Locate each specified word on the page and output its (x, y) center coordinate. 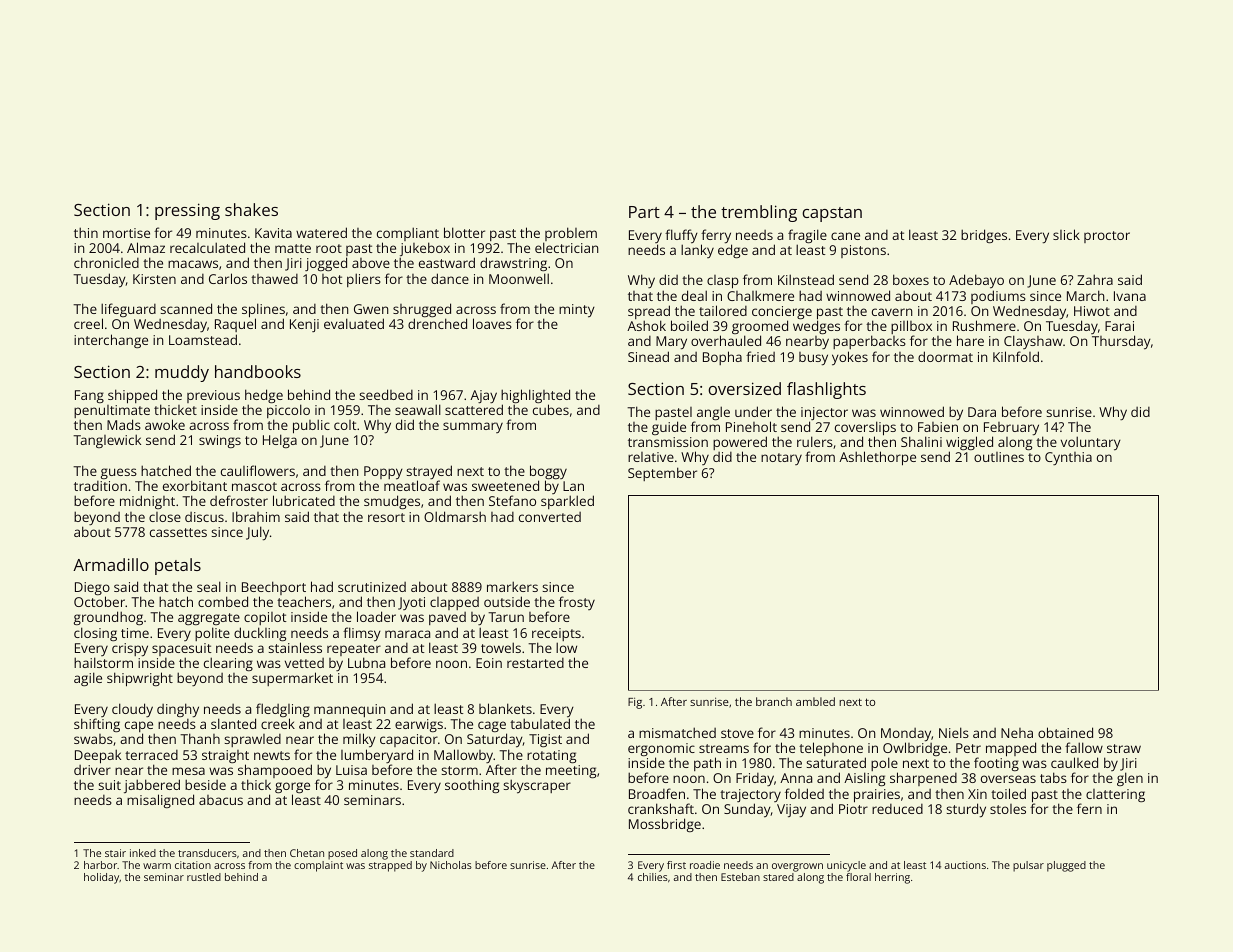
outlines (999, 457)
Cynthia (1068, 458)
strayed (429, 472)
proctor (1107, 237)
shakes (251, 209)
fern (1089, 808)
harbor (100, 865)
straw (1124, 748)
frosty (577, 603)
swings (220, 441)
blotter (464, 232)
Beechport (274, 588)
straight (225, 756)
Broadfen (657, 793)
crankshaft (661, 808)
